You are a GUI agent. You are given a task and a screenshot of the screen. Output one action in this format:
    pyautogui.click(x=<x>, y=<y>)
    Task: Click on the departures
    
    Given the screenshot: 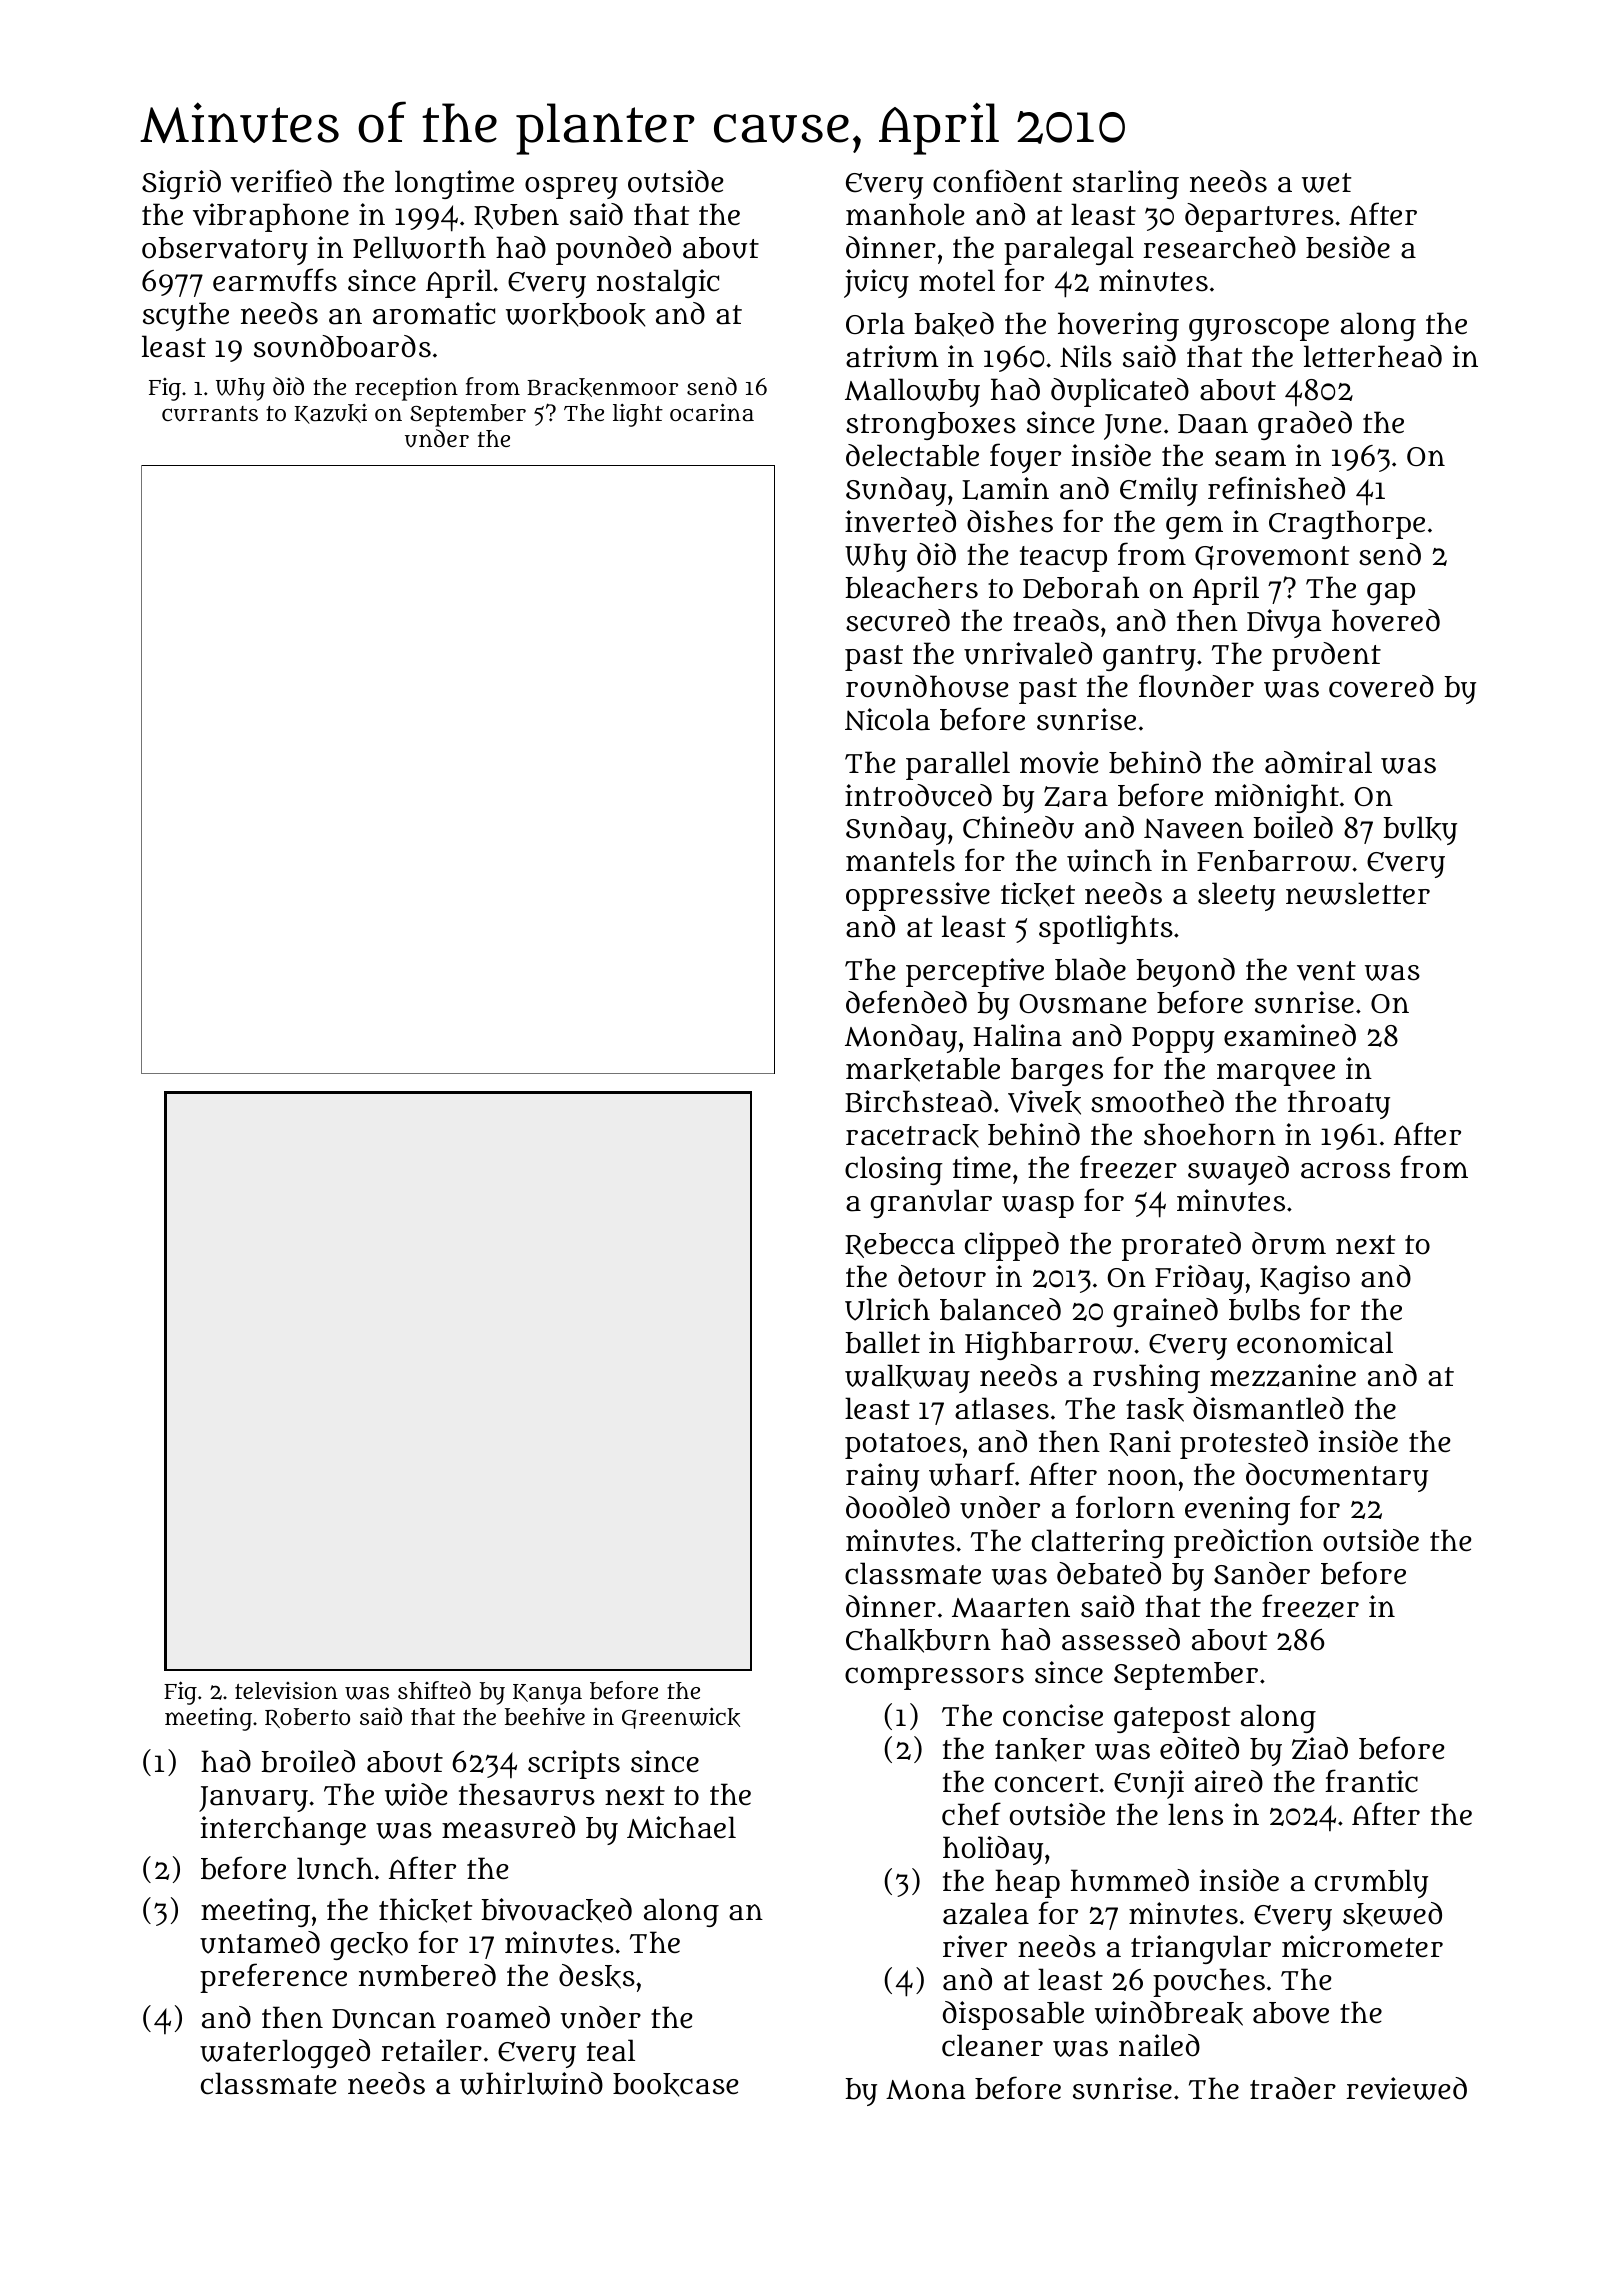 What is the action you would take?
    pyautogui.click(x=1259, y=217)
